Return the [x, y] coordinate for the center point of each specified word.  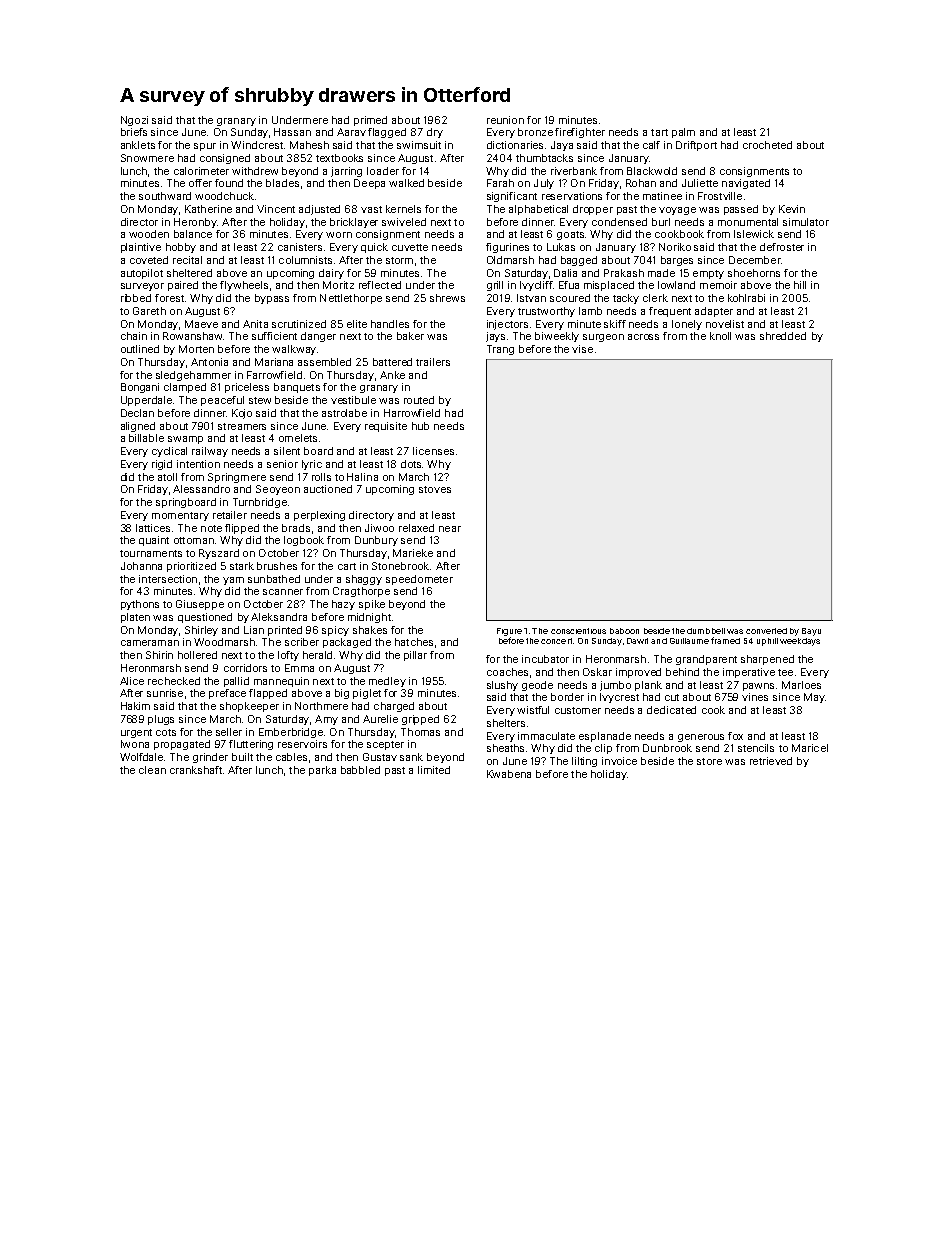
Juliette [700, 183]
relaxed [416, 528]
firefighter [580, 133]
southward [165, 196]
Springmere [237, 478]
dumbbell [706, 631]
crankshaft [196, 770]
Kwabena [509, 774]
